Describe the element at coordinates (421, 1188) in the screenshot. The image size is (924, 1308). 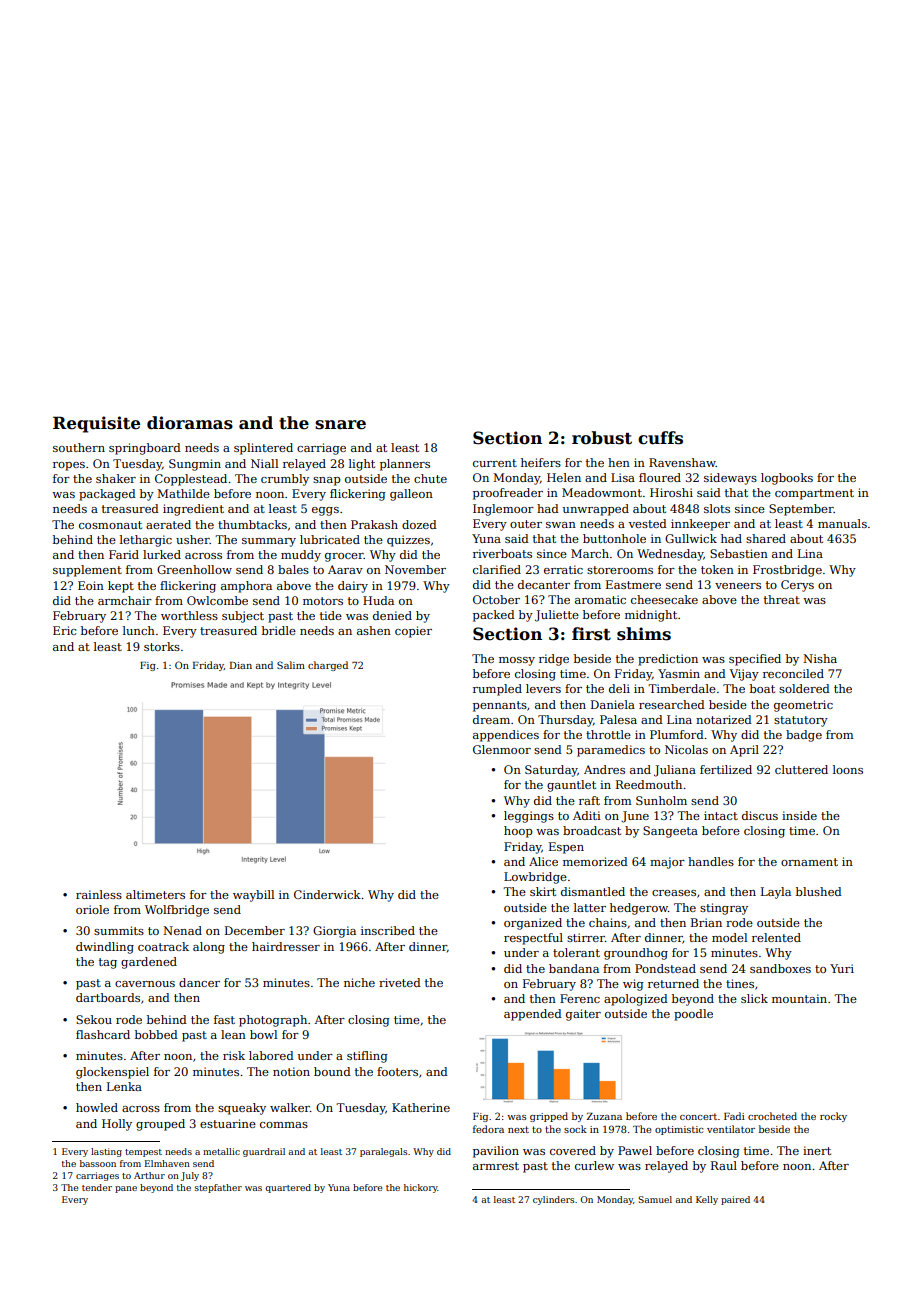
I see `hickory` at that location.
